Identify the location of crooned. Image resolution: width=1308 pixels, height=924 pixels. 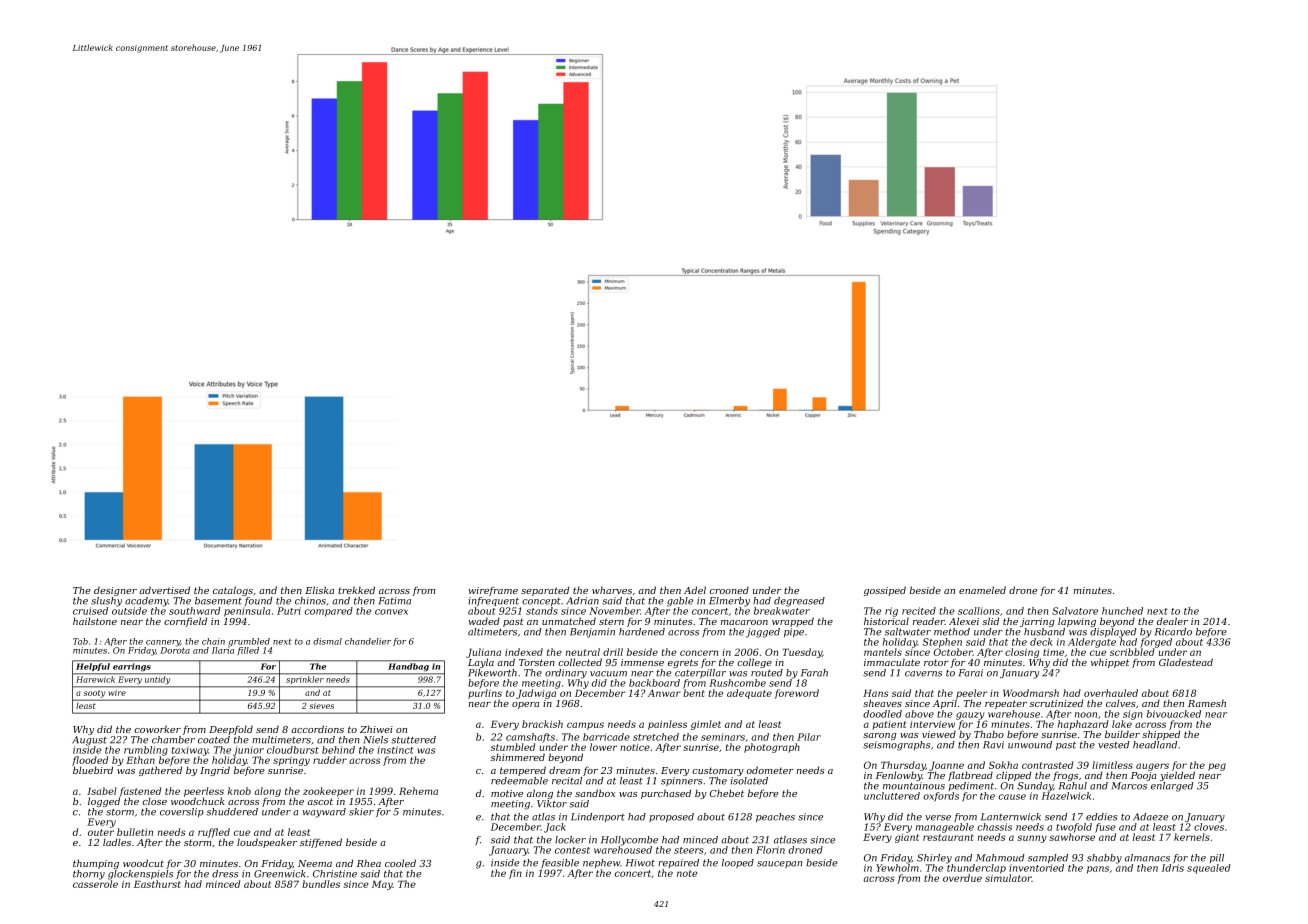
(729, 590).
